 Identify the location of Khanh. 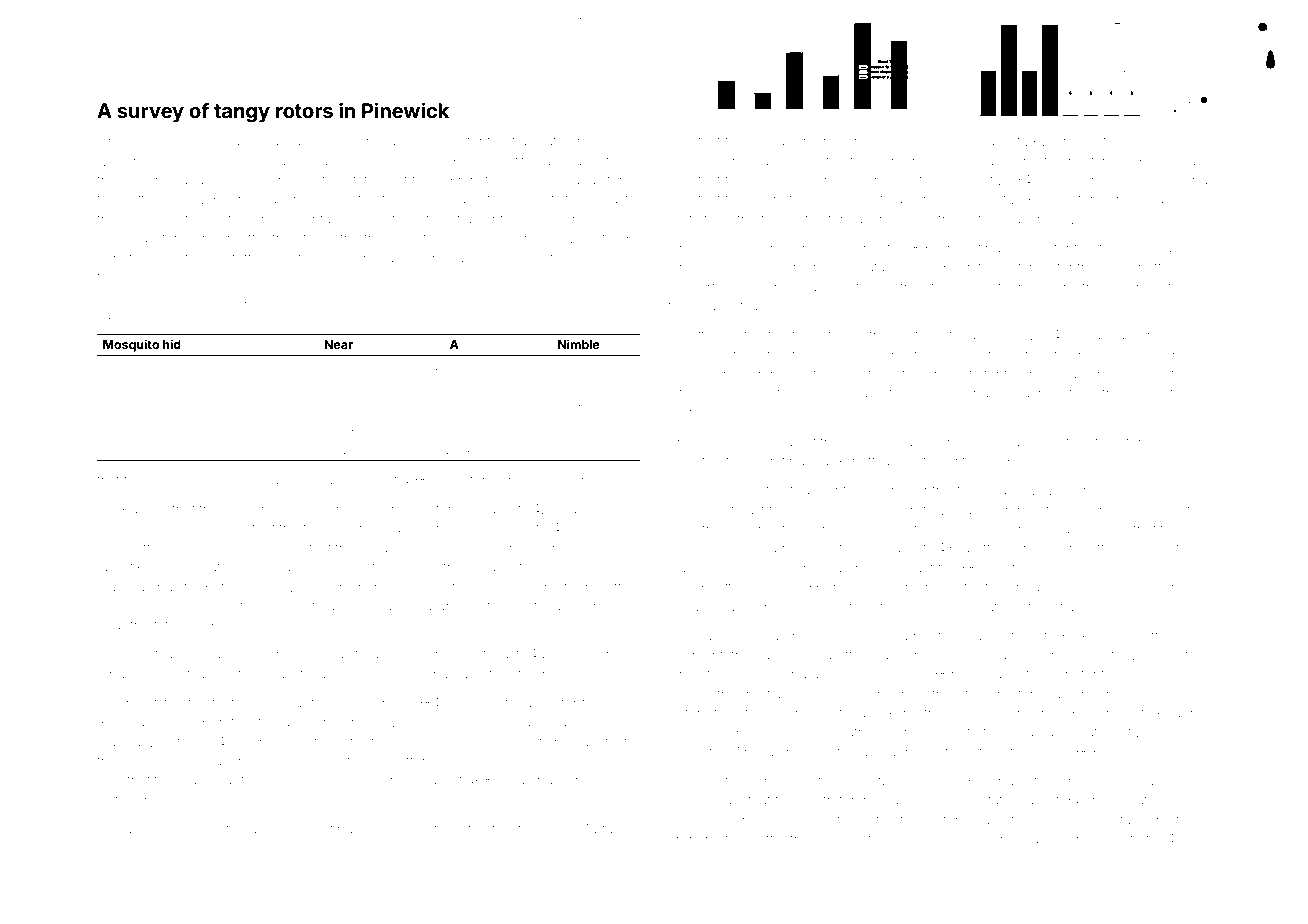
(1177, 713).
